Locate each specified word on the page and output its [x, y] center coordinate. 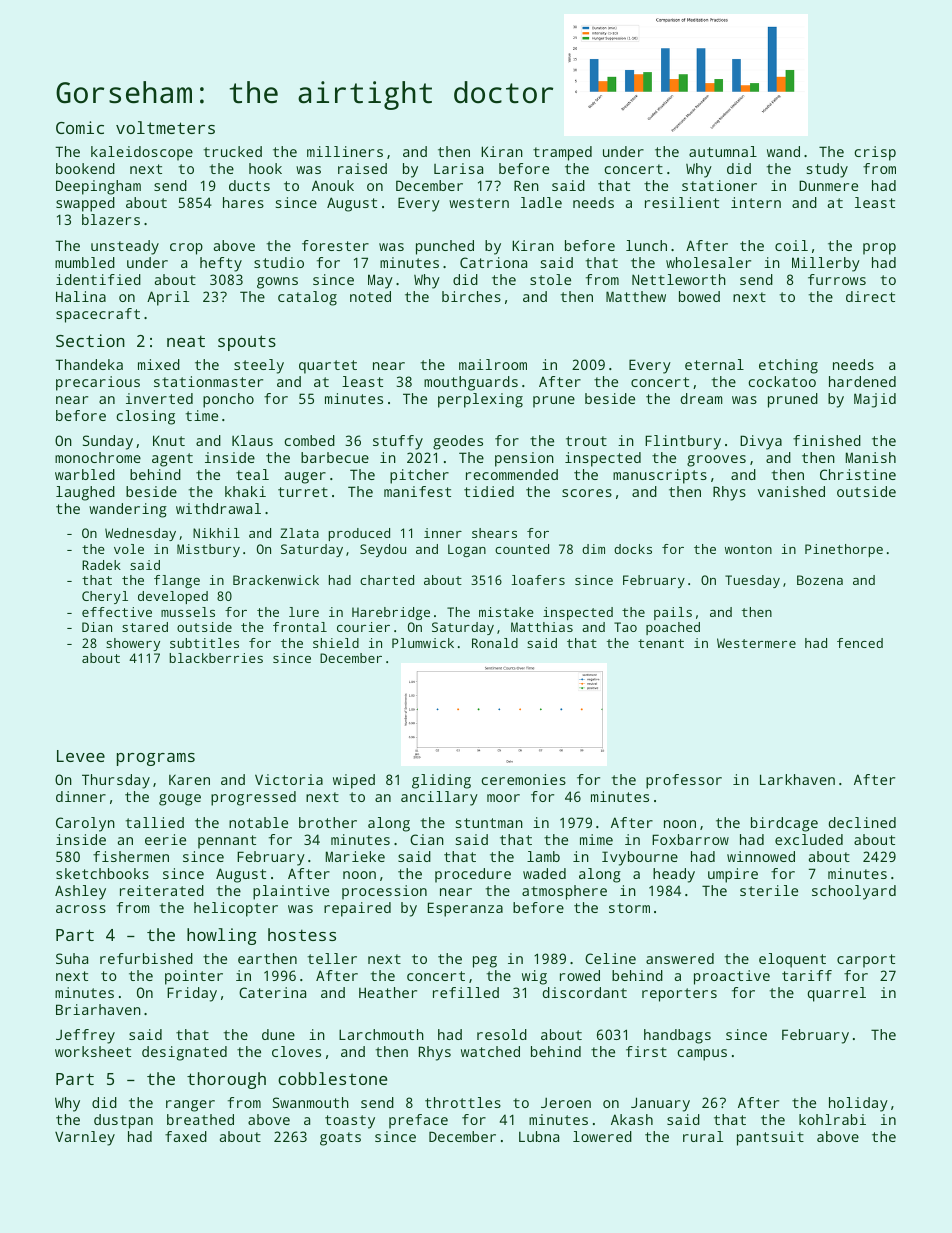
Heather [388, 992]
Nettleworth [679, 279]
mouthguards [471, 383]
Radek [101, 565]
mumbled [85, 262]
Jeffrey [85, 1036]
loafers [538, 580]
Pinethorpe [844, 550]
